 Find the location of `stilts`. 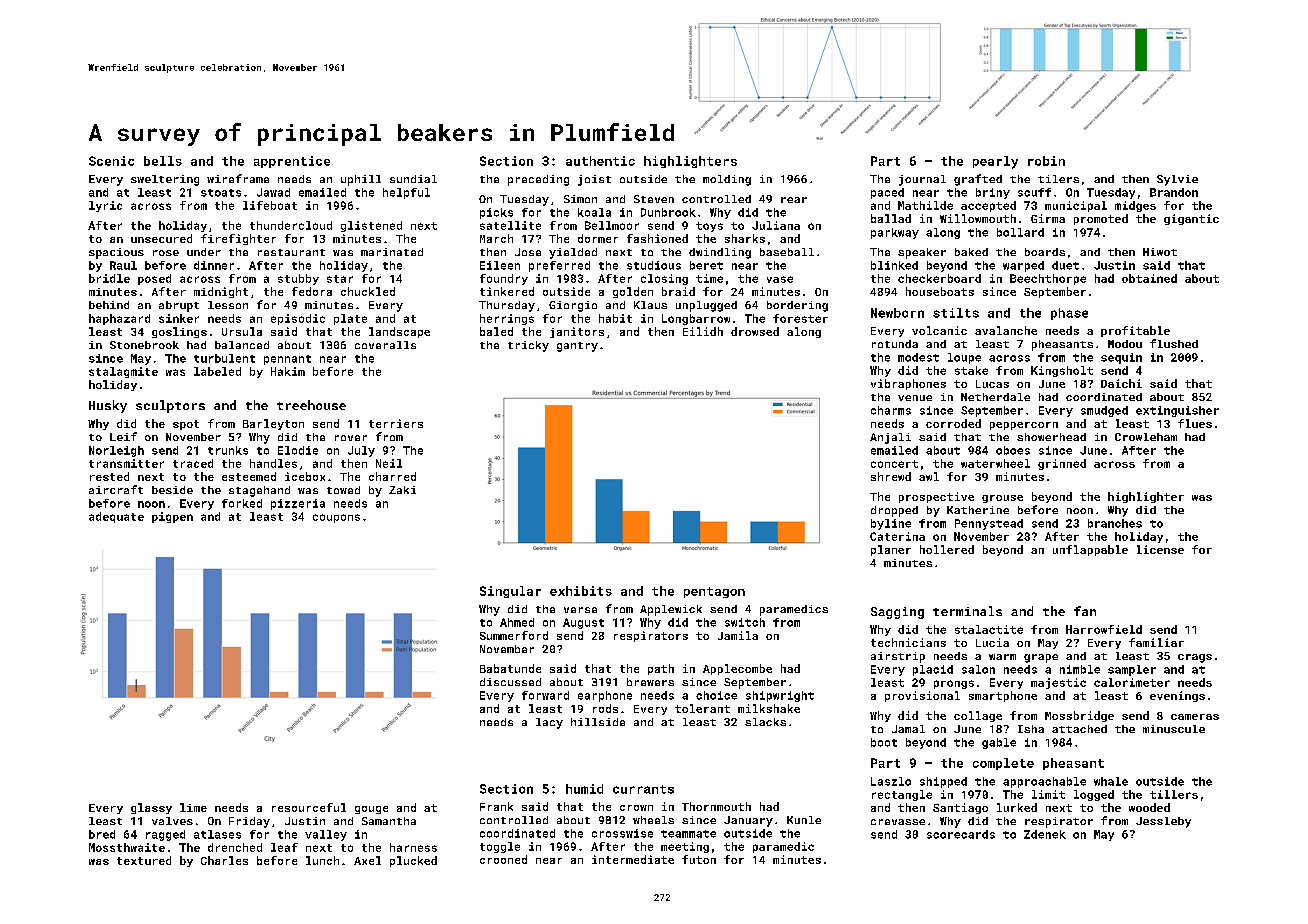

stilts is located at coordinates (956, 313).
